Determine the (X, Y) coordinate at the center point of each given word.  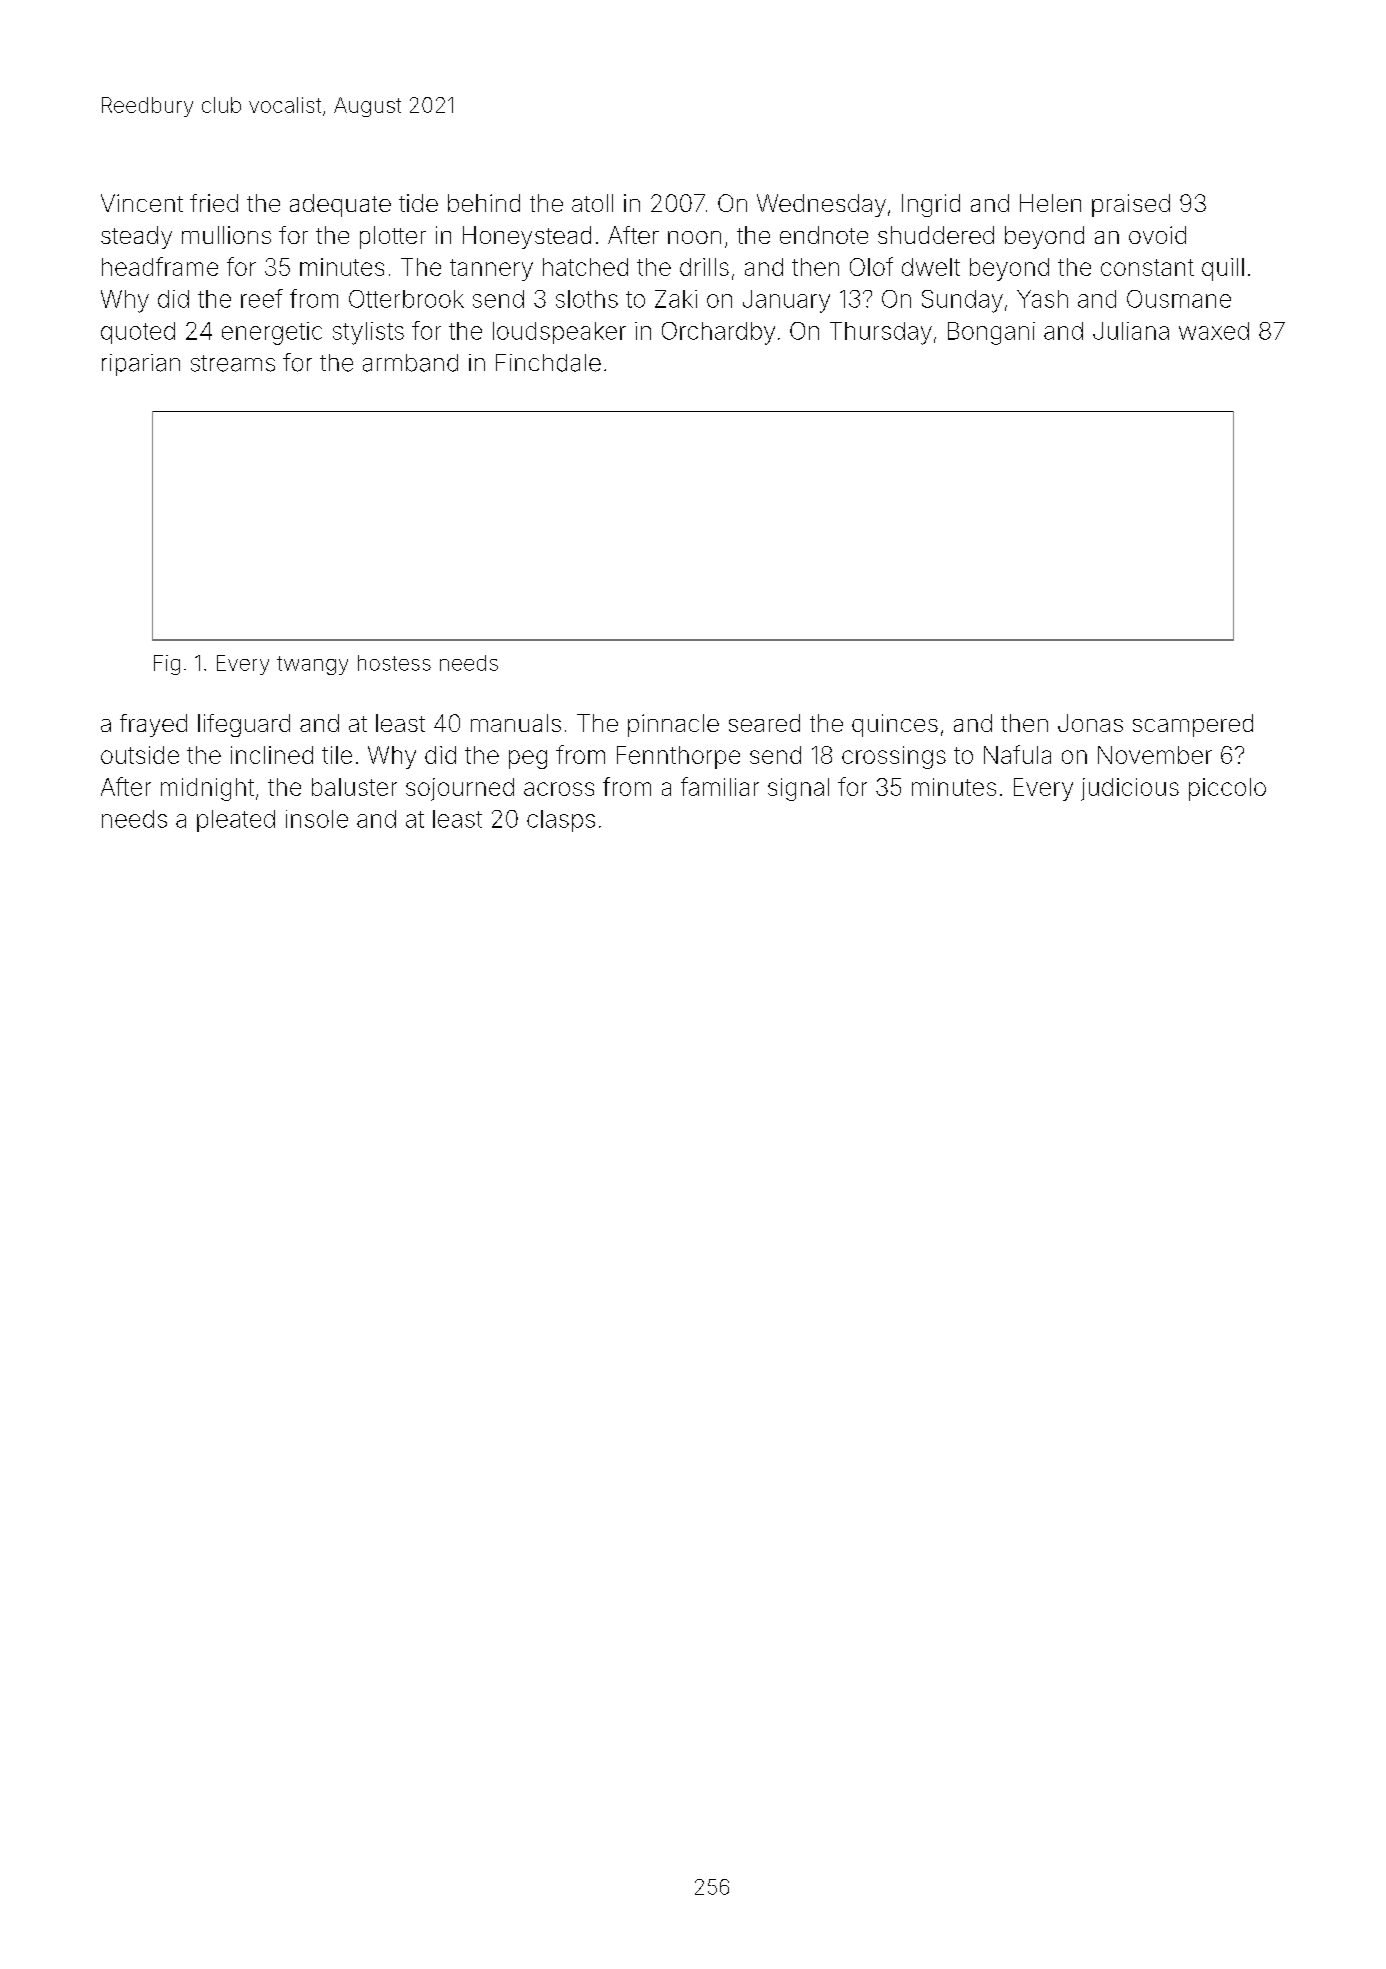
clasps (561, 821)
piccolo (1227, 789)
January (786, 301)
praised (1131, 205)
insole (317, 819)
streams (233, 363)
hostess (394, 663)
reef (262, 298)
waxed (1214, 331)
